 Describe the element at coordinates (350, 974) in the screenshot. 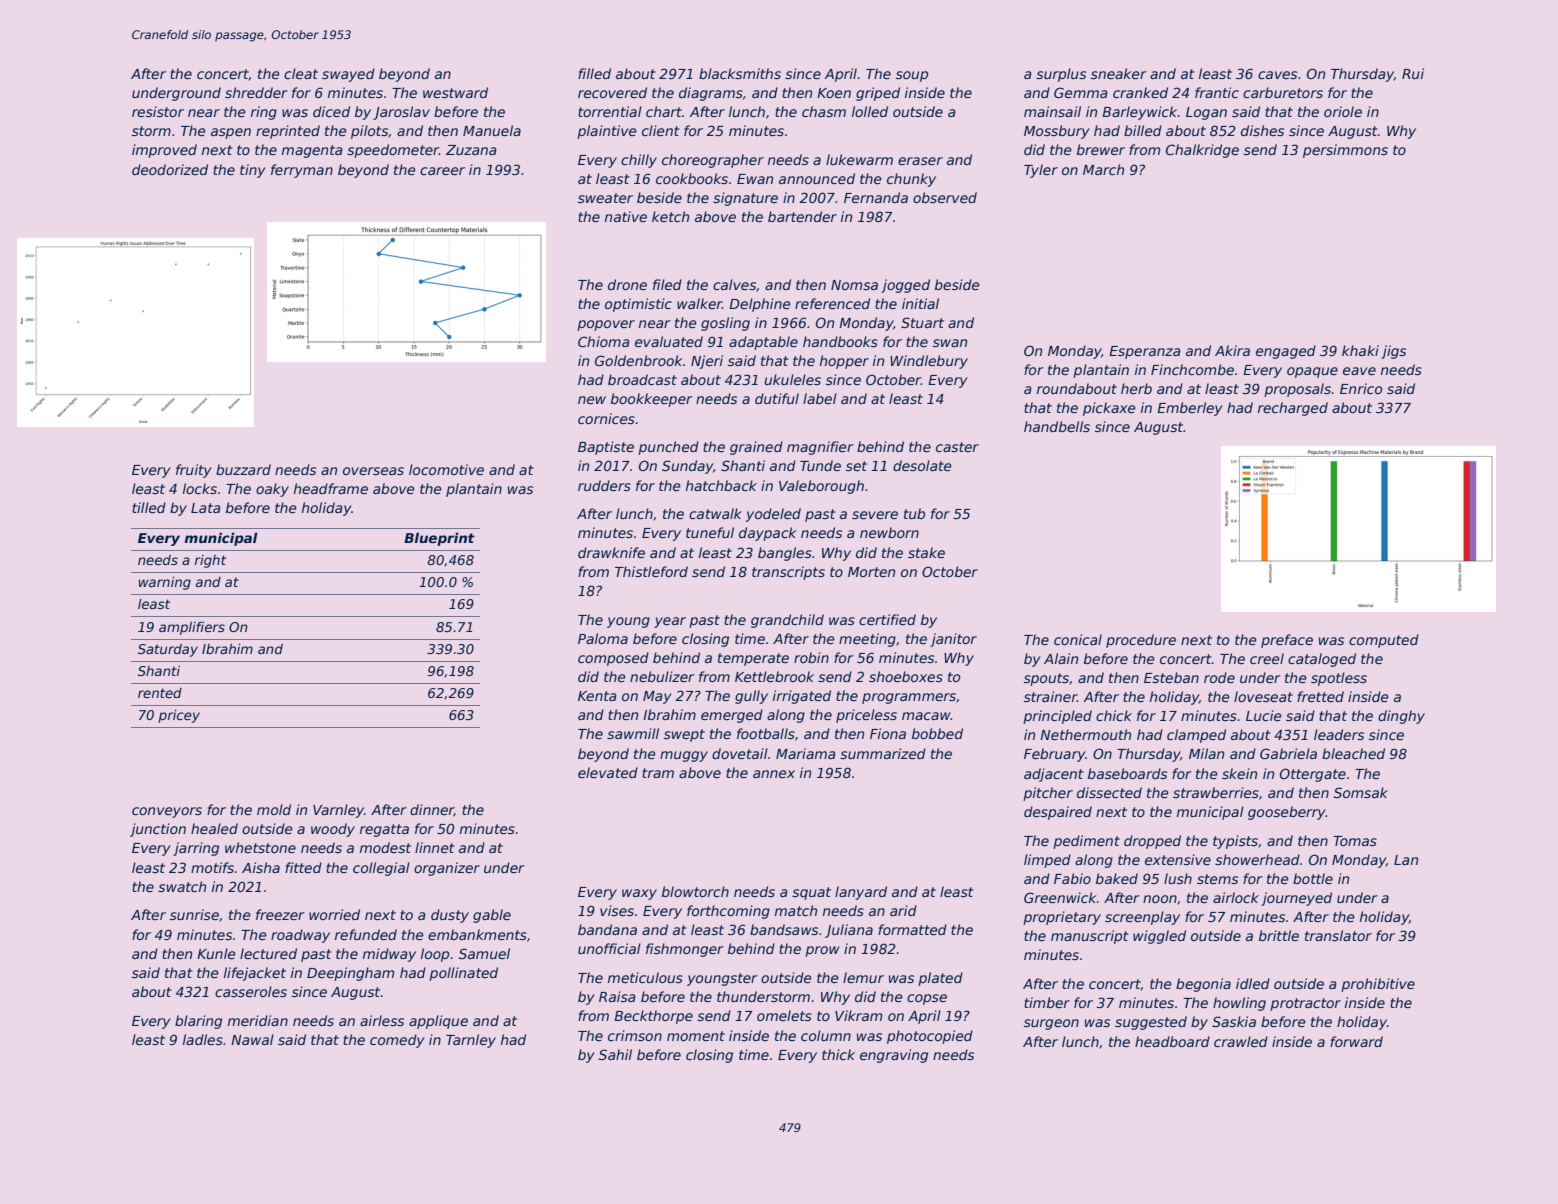

I see `Deepingham` at that location.
